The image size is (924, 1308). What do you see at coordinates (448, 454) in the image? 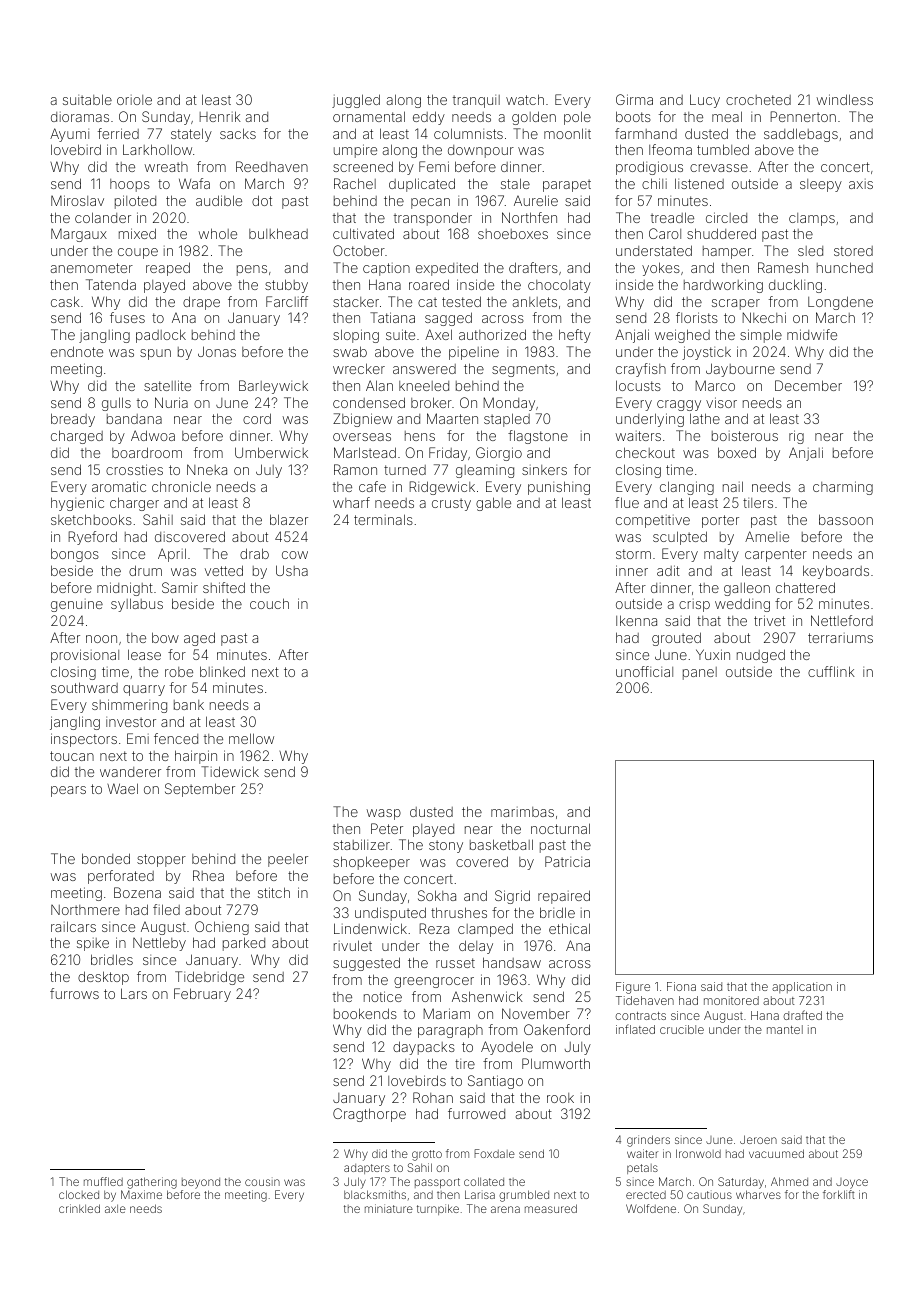
I see `Friday` at bounding box center [448, 454].
